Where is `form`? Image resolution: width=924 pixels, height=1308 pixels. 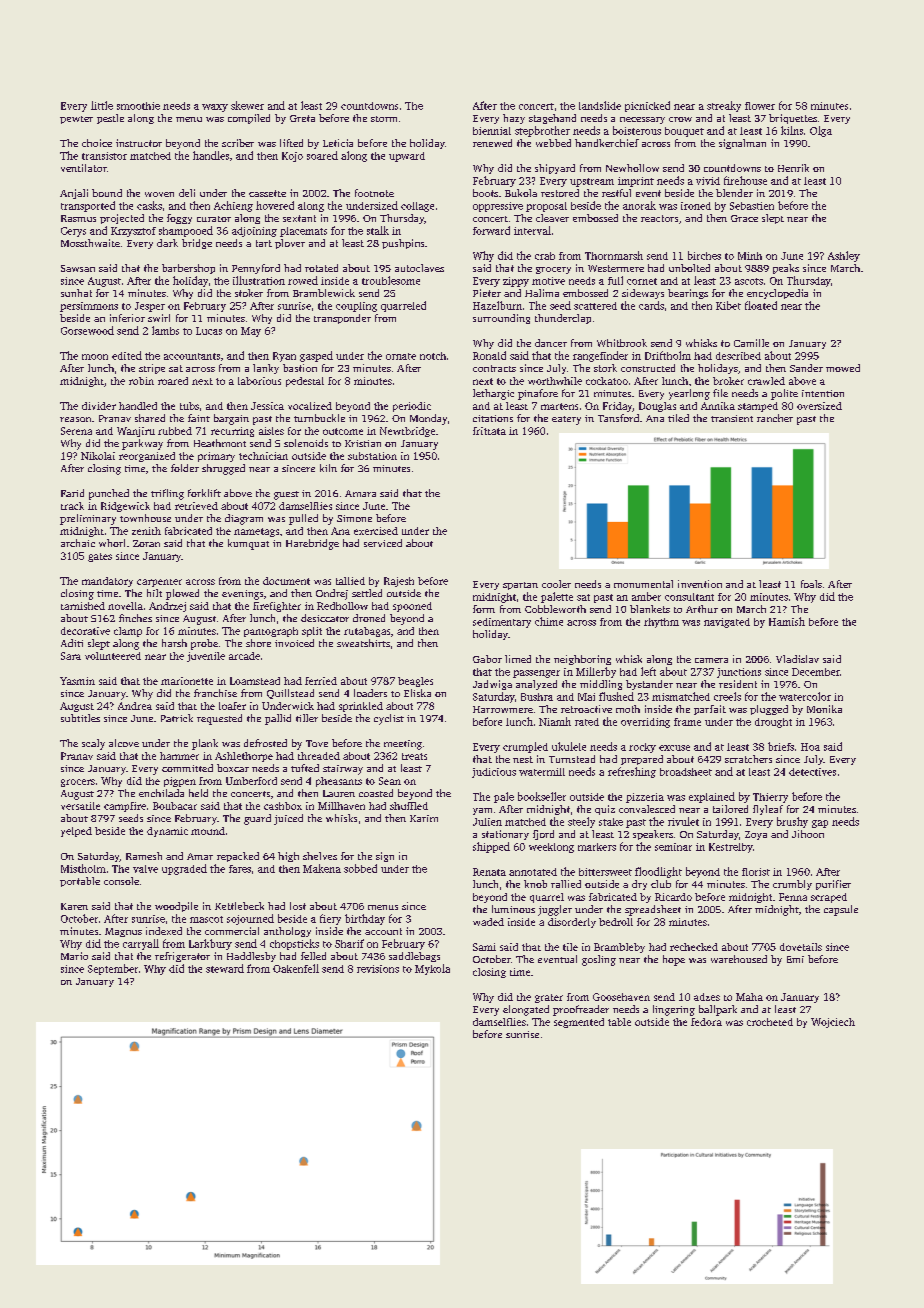
form is located at coordinates (484, 609).
